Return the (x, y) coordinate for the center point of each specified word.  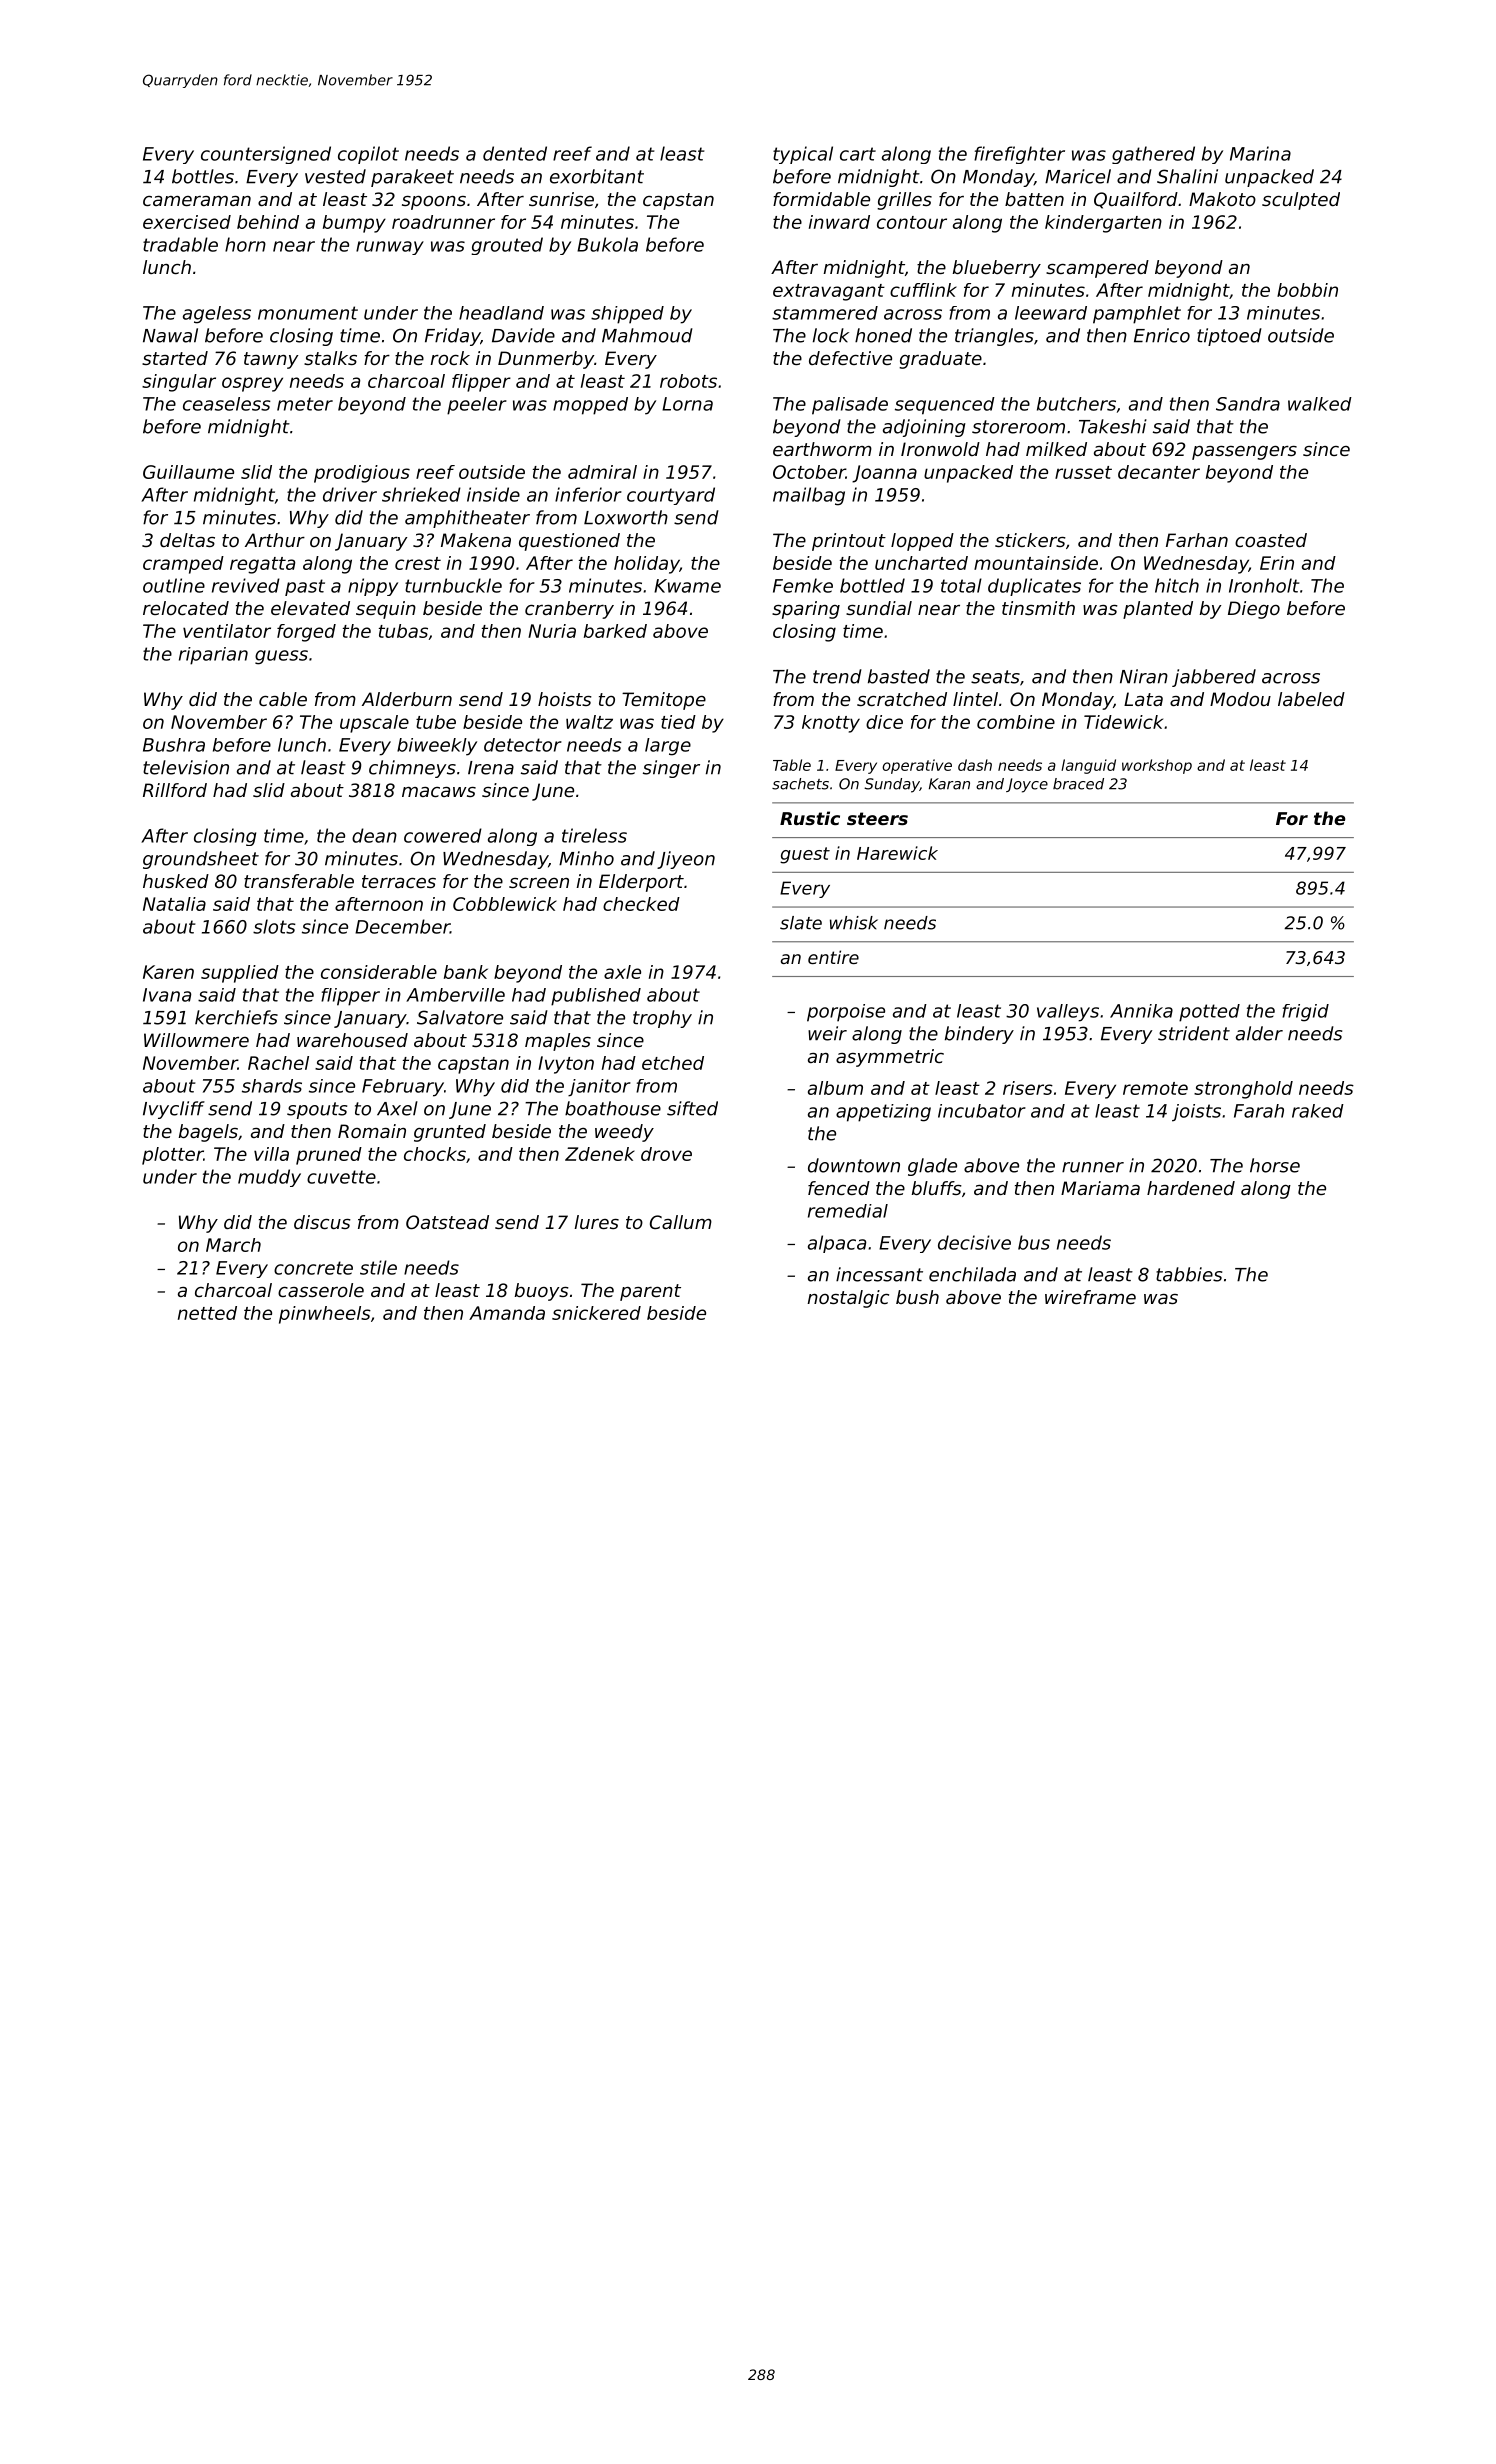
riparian (213, 656)
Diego (1254, 610)
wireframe (1090, 1297)
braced (1078, 784)
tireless (594, 835)
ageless (217, 315)
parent (650, 1292)
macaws (439, 792)
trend (837, 676)
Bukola (607, 244)
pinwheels (325, 1315)
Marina (1260, 153)
